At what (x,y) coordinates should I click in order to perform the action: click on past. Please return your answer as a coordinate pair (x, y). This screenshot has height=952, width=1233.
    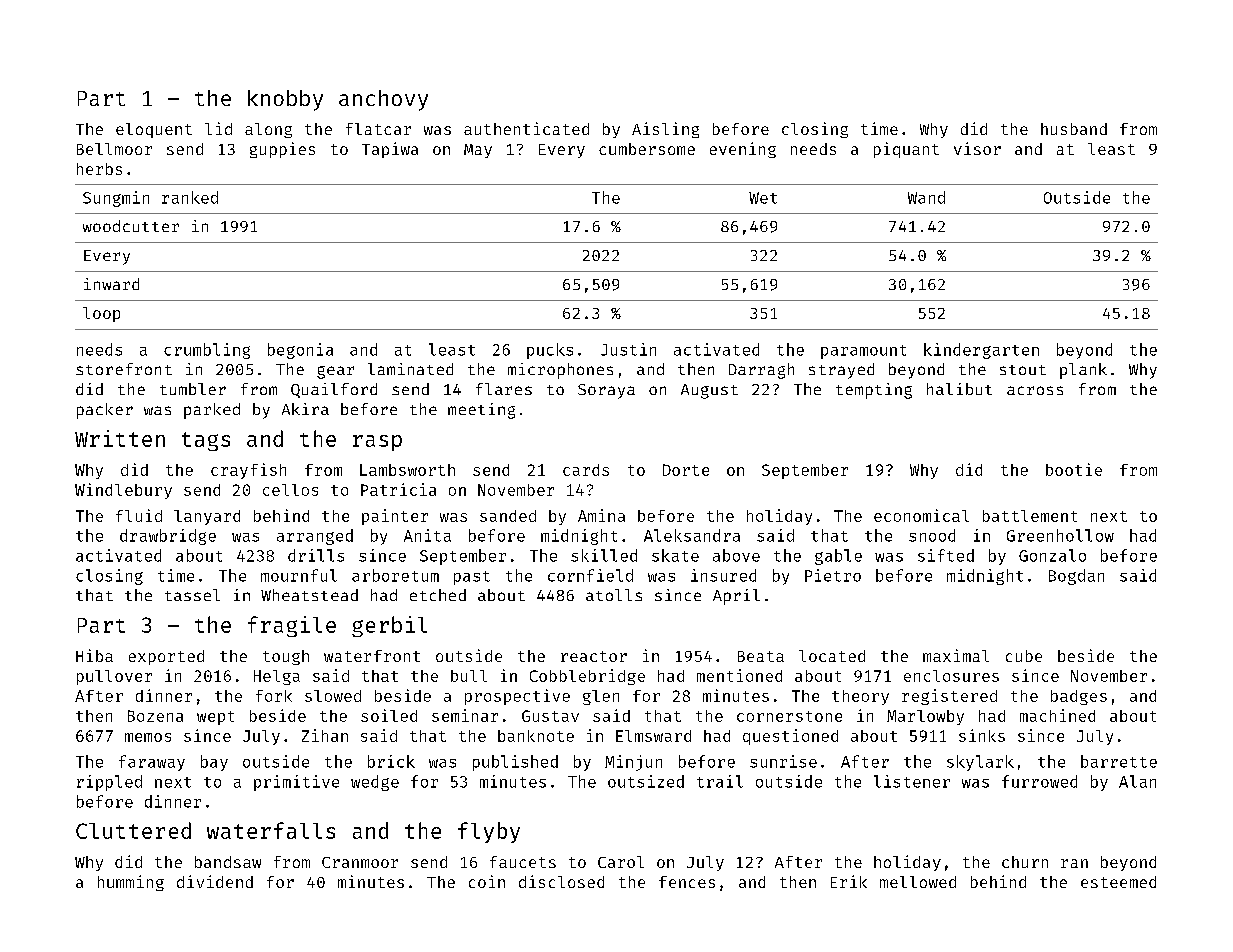
    Looking at the image, I should click on (472, 578).
